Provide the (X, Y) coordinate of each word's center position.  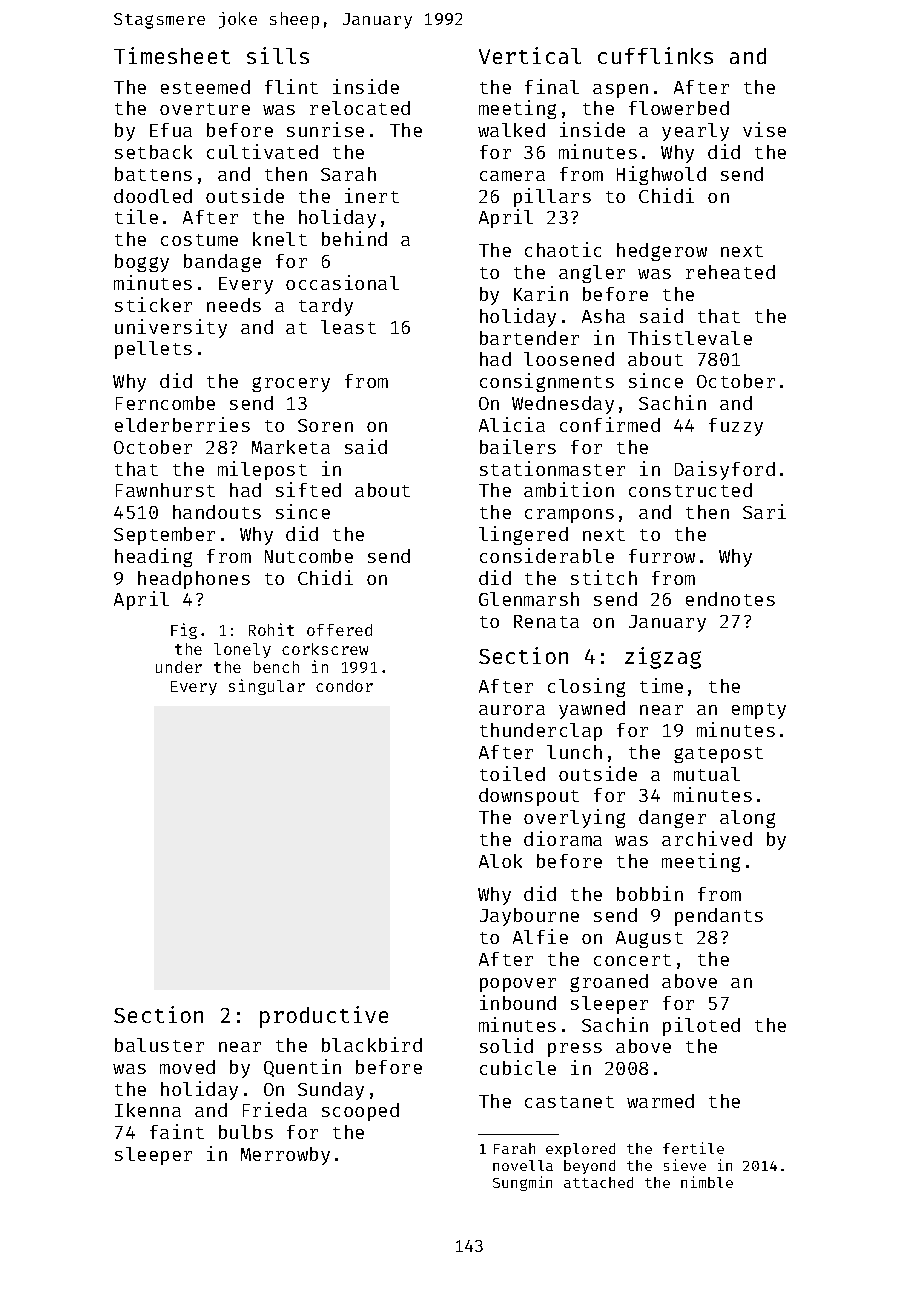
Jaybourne (529, 917)
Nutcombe (309, 556)
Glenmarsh (529, 599)
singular (267, 687)
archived (707, 838)
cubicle (518, 1067)
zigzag (663, 658)
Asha (603, 316)
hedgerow (662, 252)
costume (199, 240)
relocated (360, 108)
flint (291, 86)
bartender (529, 338)
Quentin (302, 1068)
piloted (701, 1026)
